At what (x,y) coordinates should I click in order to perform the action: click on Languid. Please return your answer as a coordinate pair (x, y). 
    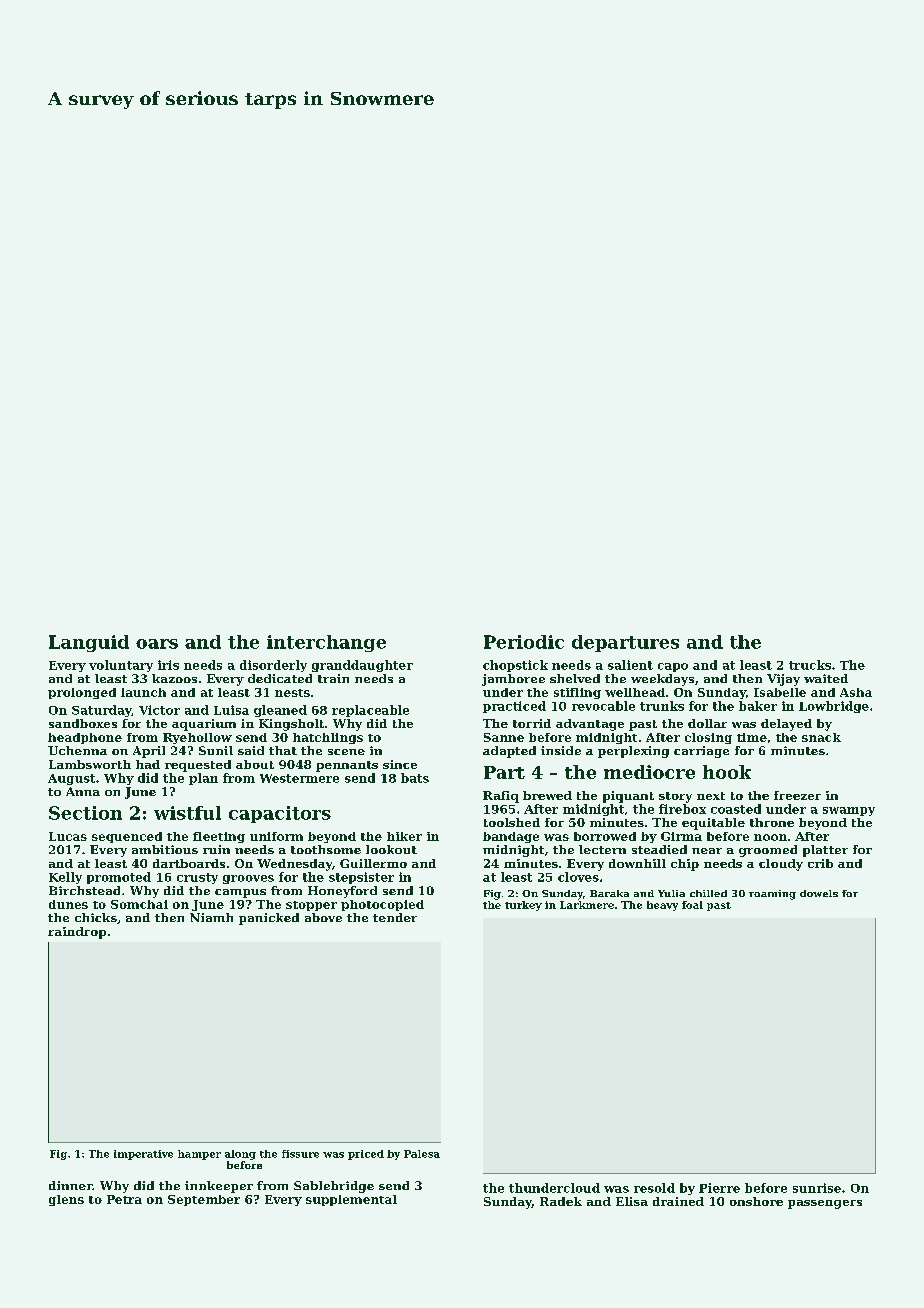
    Looking at the image, I should click on (89, 643).
